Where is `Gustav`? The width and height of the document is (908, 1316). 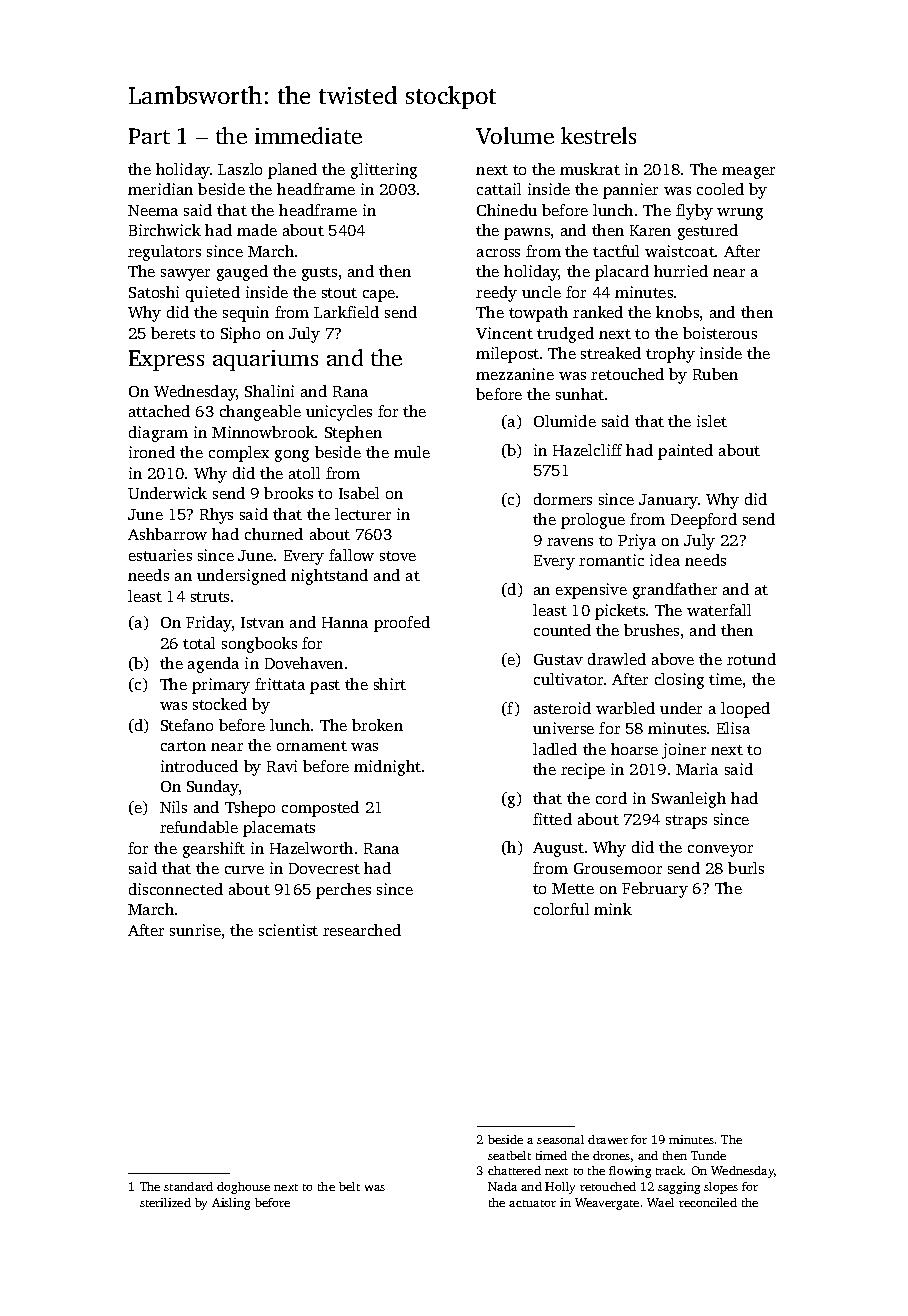
Gustav is located at coordinates (558, 659).
